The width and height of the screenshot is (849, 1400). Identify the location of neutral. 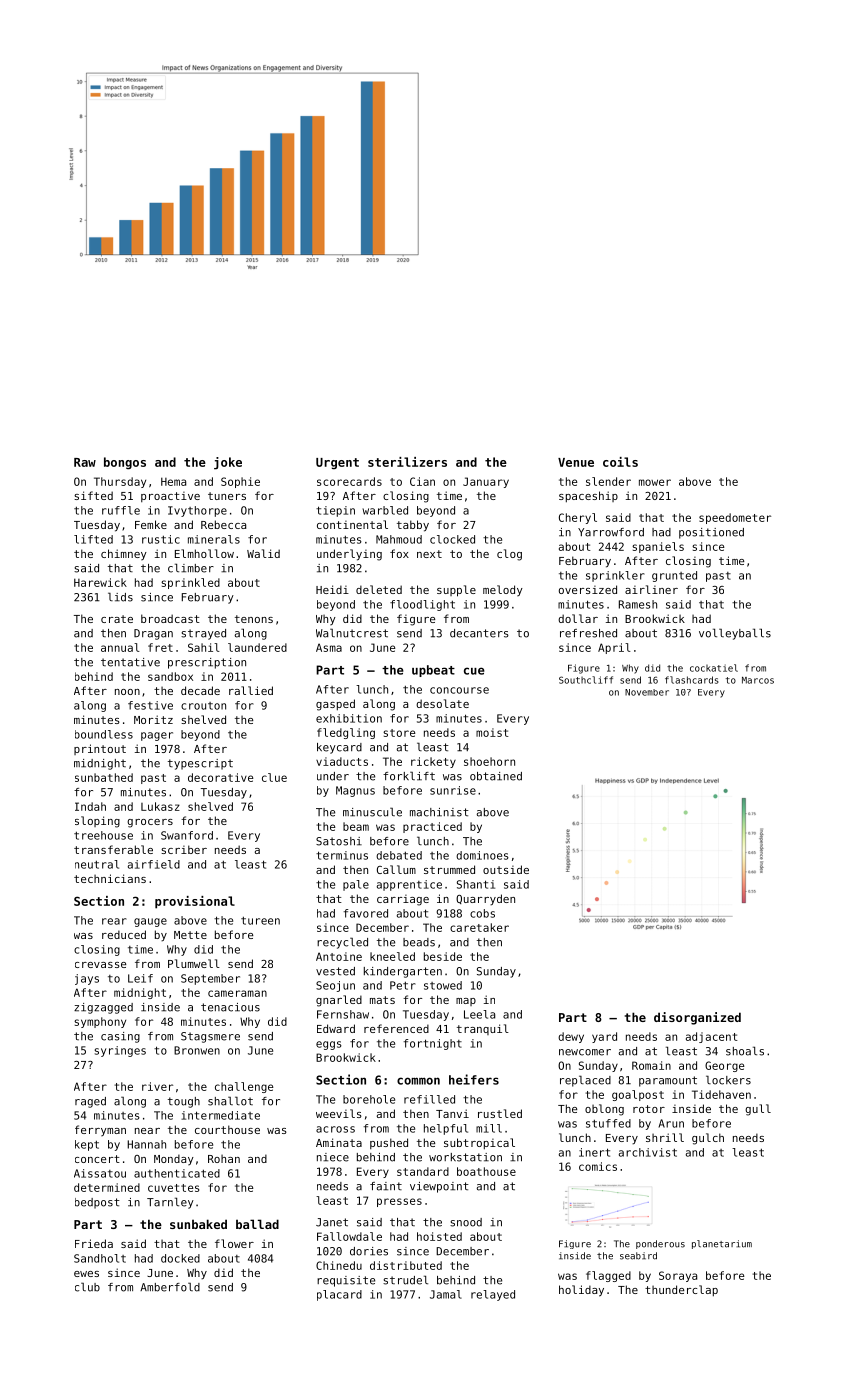
(97, 864).
